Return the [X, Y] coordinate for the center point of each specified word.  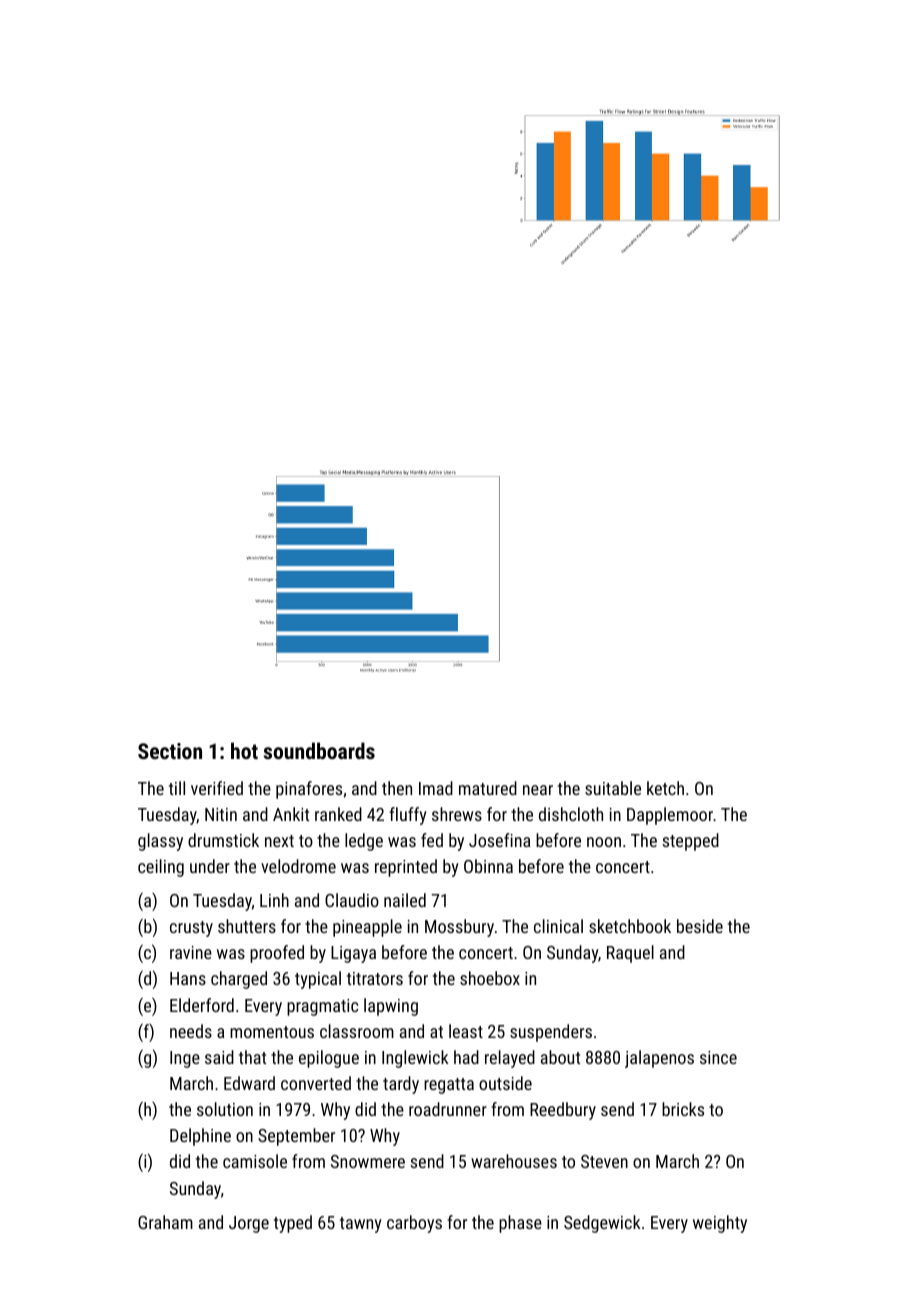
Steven [604, 1161]
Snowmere [368, 1161]
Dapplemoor [670, 816]
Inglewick [415, 1059]
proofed [277, 954]
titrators [375, 978]
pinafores [309, 790]
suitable [613, 788]
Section [170, 751]
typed [293, 1224]
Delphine [200, 1137]
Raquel [630, 954]
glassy [160, 842]
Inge [185, 1059]
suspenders [551, 1033]
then [397, 788]
